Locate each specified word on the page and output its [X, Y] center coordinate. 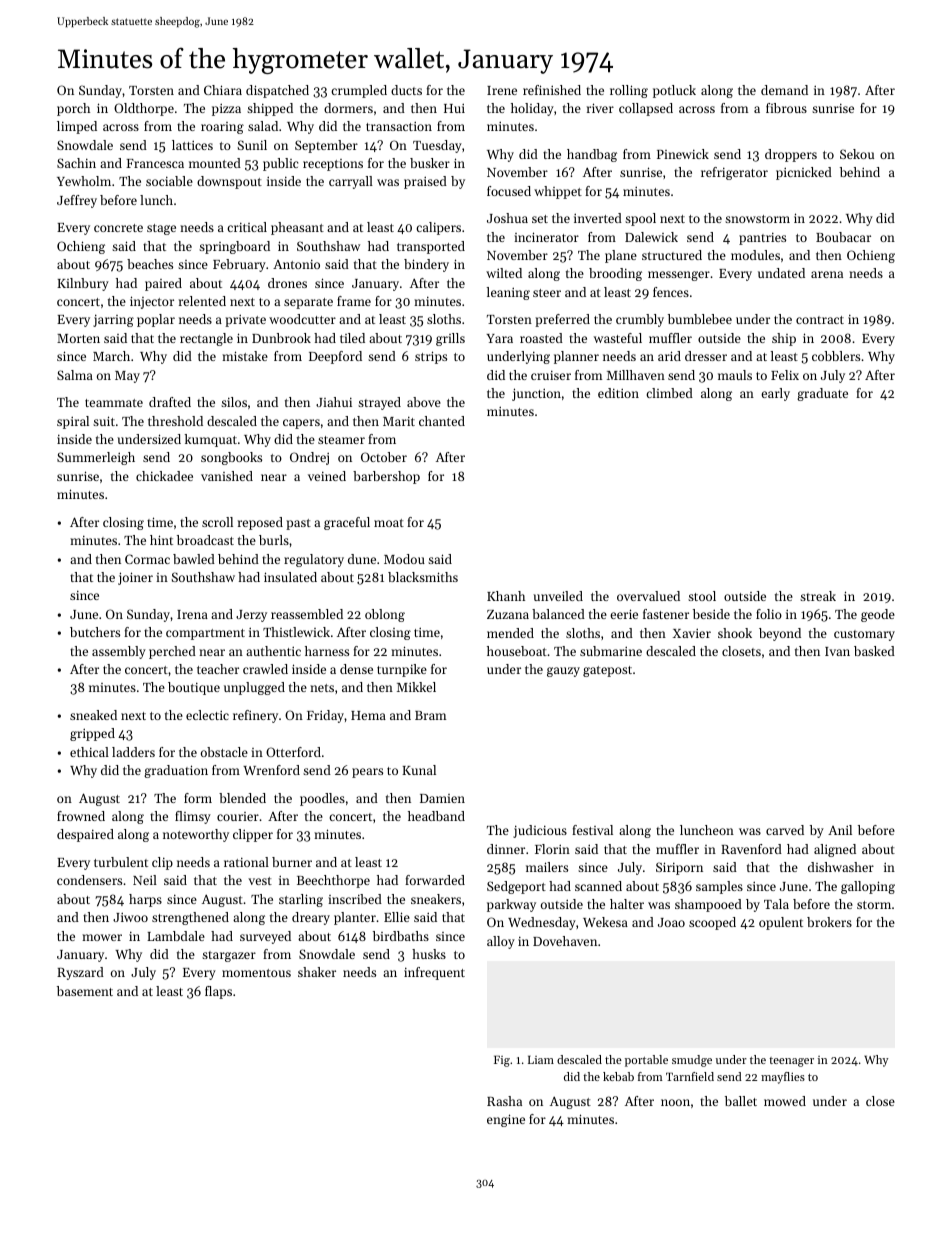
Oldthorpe [144, 109]
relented [202, 301]
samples [719, 887]
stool [702, 596]
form [198, 798]
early [775, 394]
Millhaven [636, 375]
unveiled [558, 596]
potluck [674, 91]
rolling [629, 91]
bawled [194, 559]
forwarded [435, 880]
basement [85, 991]
